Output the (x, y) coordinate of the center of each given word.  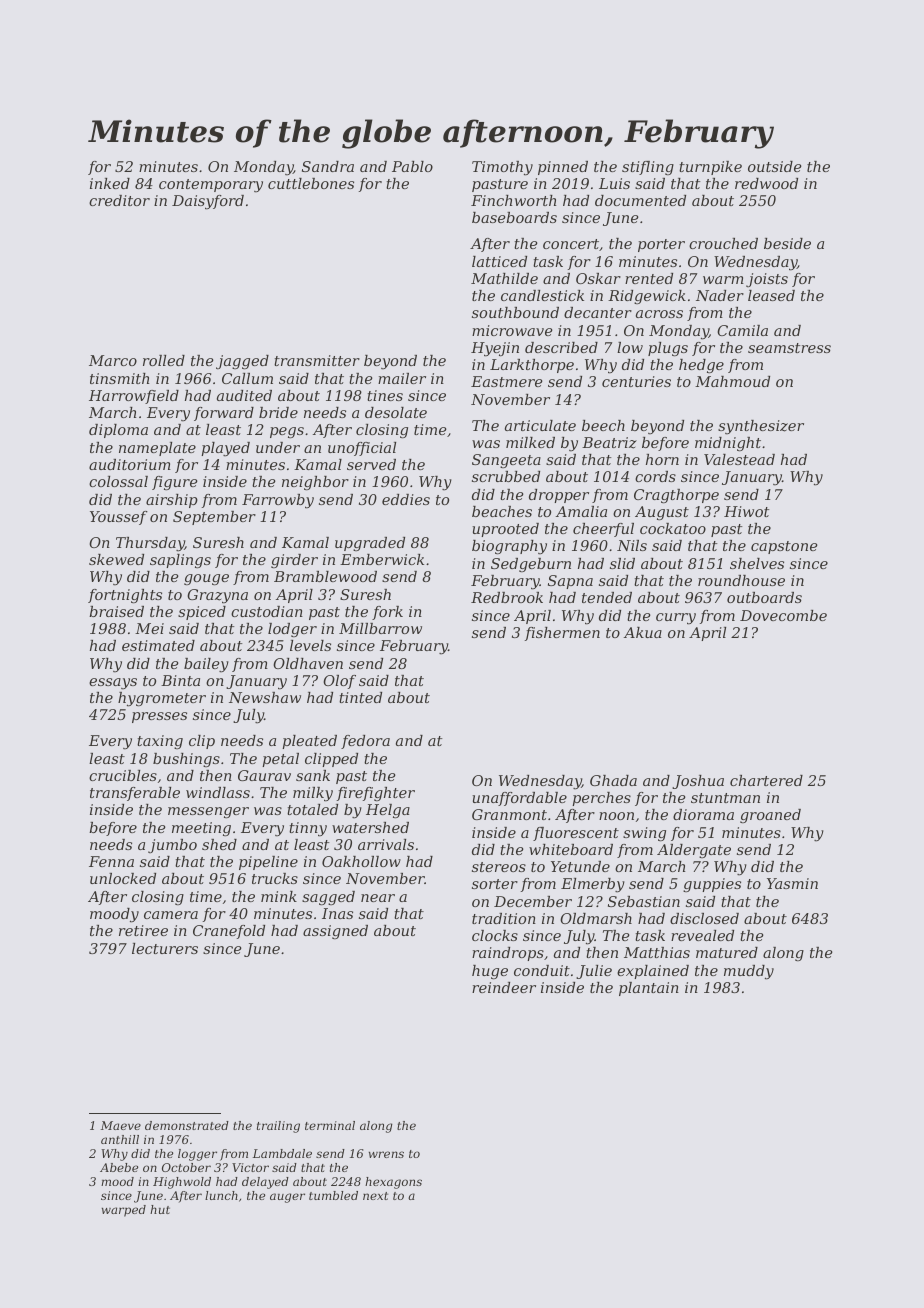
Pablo (412, 166)
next (375, 1196)
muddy (749, 972)
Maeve (121, 1125)
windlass (218, 792)
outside (775, 166)
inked (110, 183)
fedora (365, 742)
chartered (766, 780)
